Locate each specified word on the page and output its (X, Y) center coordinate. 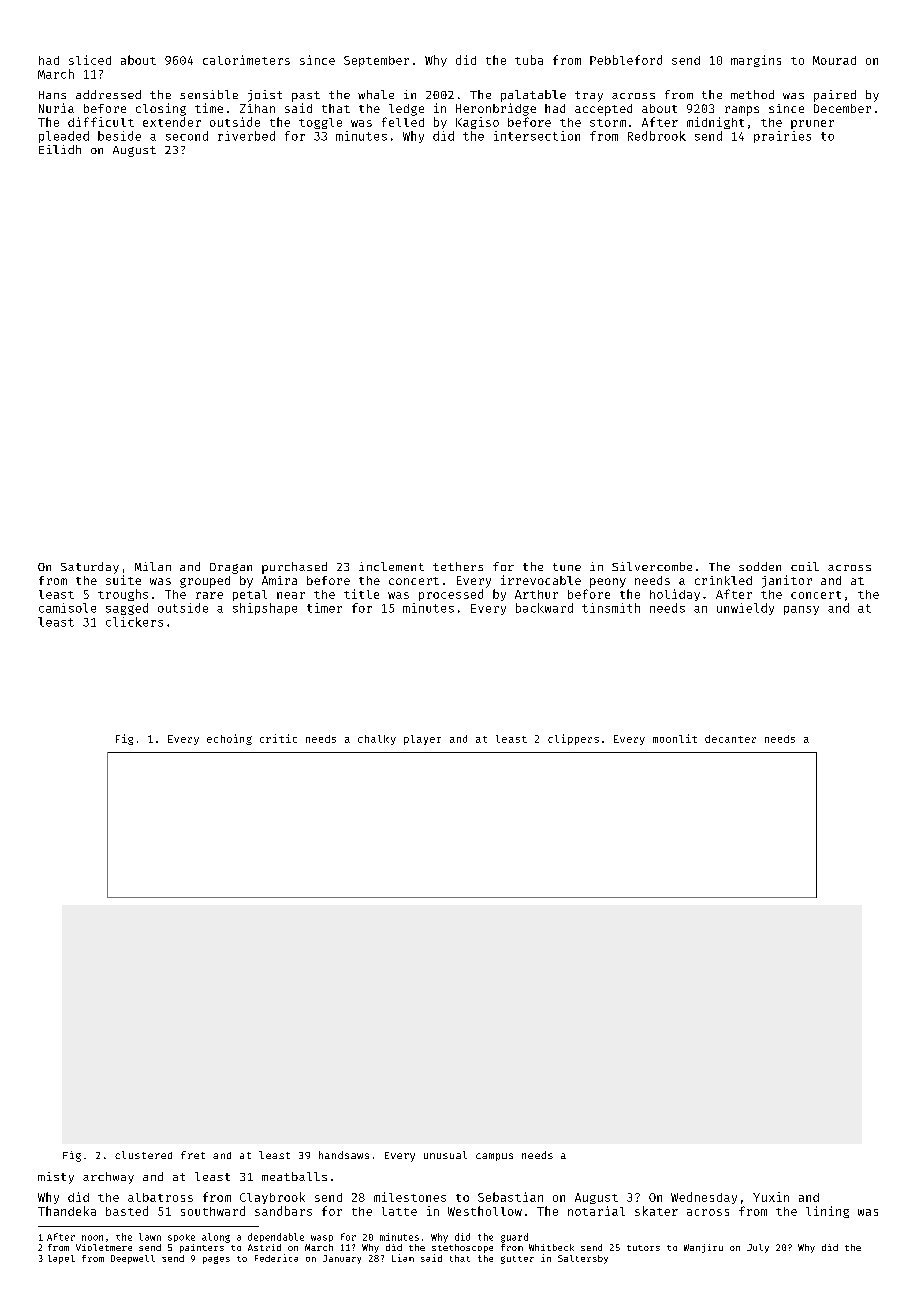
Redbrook (657, 136)
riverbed (246, 136)
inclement (391, 566)
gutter (517, 1260)
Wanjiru (703, 1248)
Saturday (90, 568)
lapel (61, 1259)
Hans (52, 95)
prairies (782, 137)
